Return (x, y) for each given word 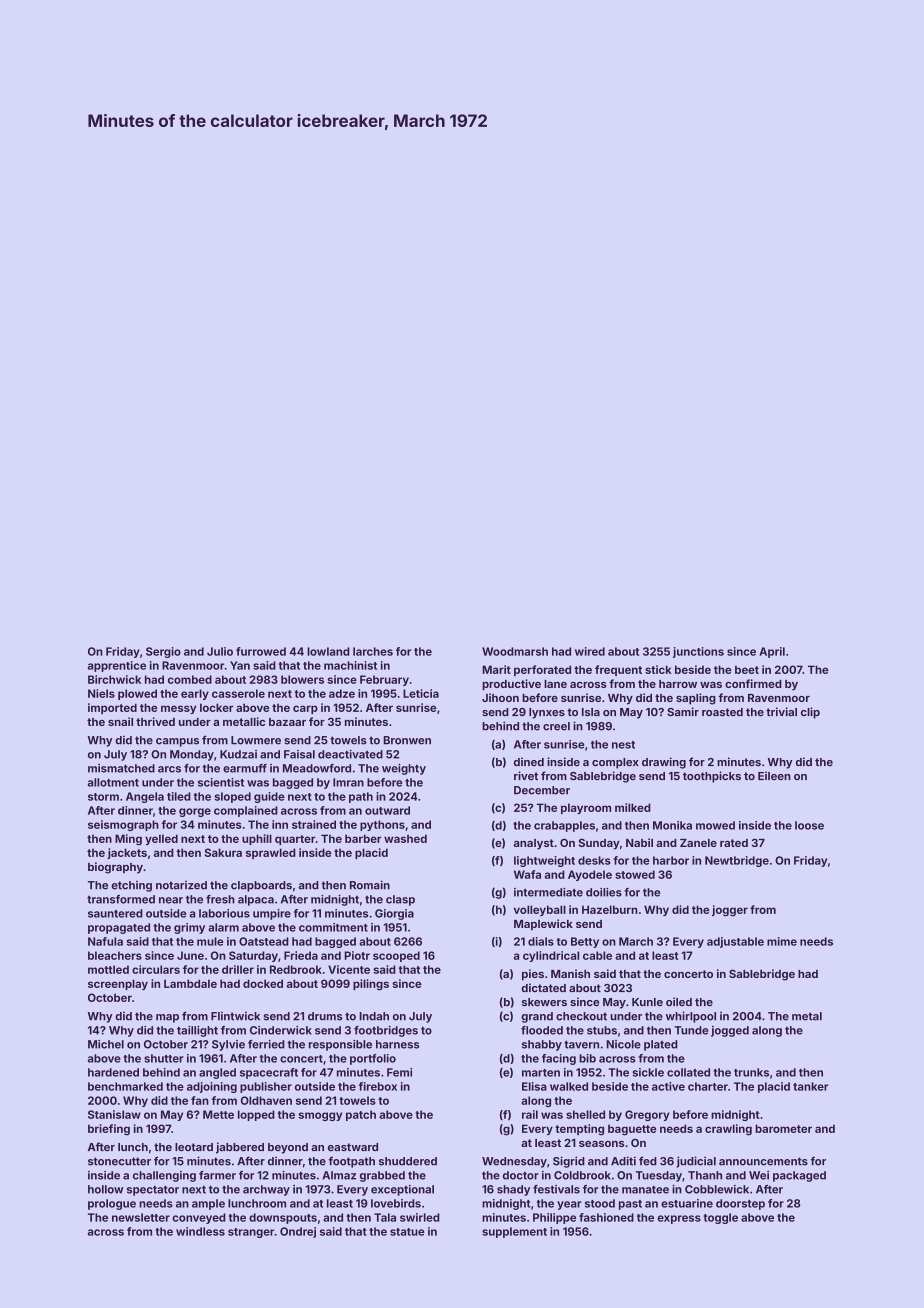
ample (208, 1204)
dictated (543, 987)
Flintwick (235, 1016)
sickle (648, 1072)
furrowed (261, 651)
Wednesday (514, 1162)
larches (373, 651)
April (772, 652)
